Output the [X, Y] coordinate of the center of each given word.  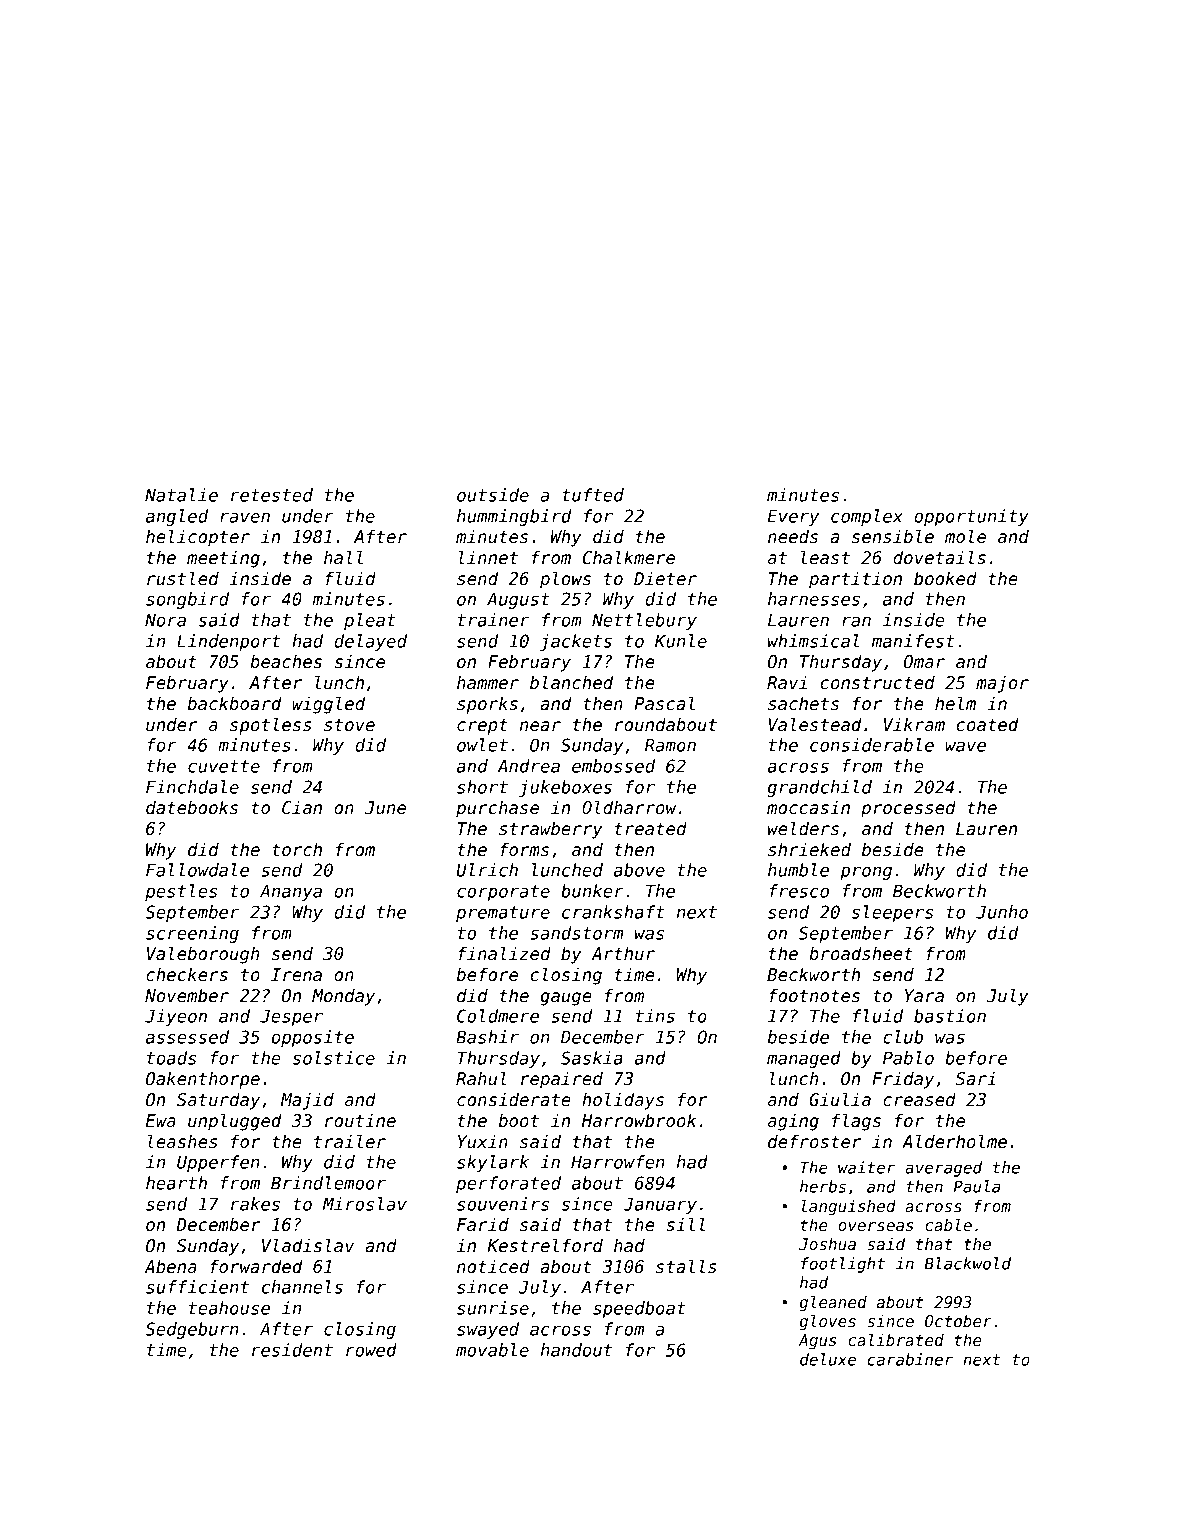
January [660, 1205]
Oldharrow [629, 807]
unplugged [235, 1122]
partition [855, 580]
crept [482, 727]
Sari [976, 1078]
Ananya [291, 892]
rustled [183, 578]
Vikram [914, 724]
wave [966, 746]
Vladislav [308, 1245]
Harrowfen [618, 1162]
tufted [593, 495]
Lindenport [229, 642]
